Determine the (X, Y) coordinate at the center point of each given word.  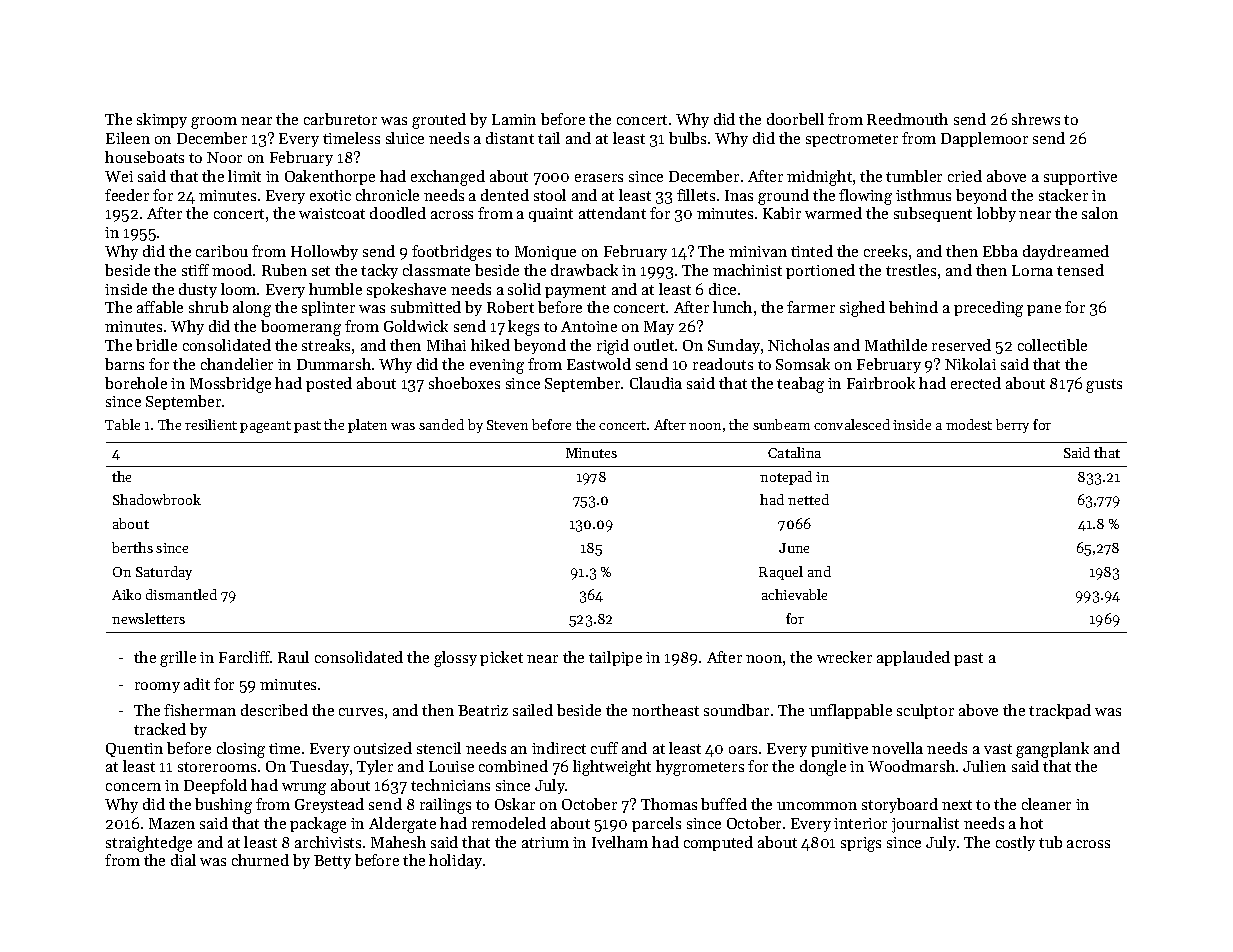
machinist (747, 270)
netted (808, 499)
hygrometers (700, 768)
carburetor (340, 119)
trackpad (1060, 711)
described (274, 710)
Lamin (514, 119)
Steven (507, 425)
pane (1044, 310)
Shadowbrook (157, 499)
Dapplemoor (984, 139)
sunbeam (781, 424)
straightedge (149, 844)
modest (969, 424)
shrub (208, 307)
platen (367, 426)
